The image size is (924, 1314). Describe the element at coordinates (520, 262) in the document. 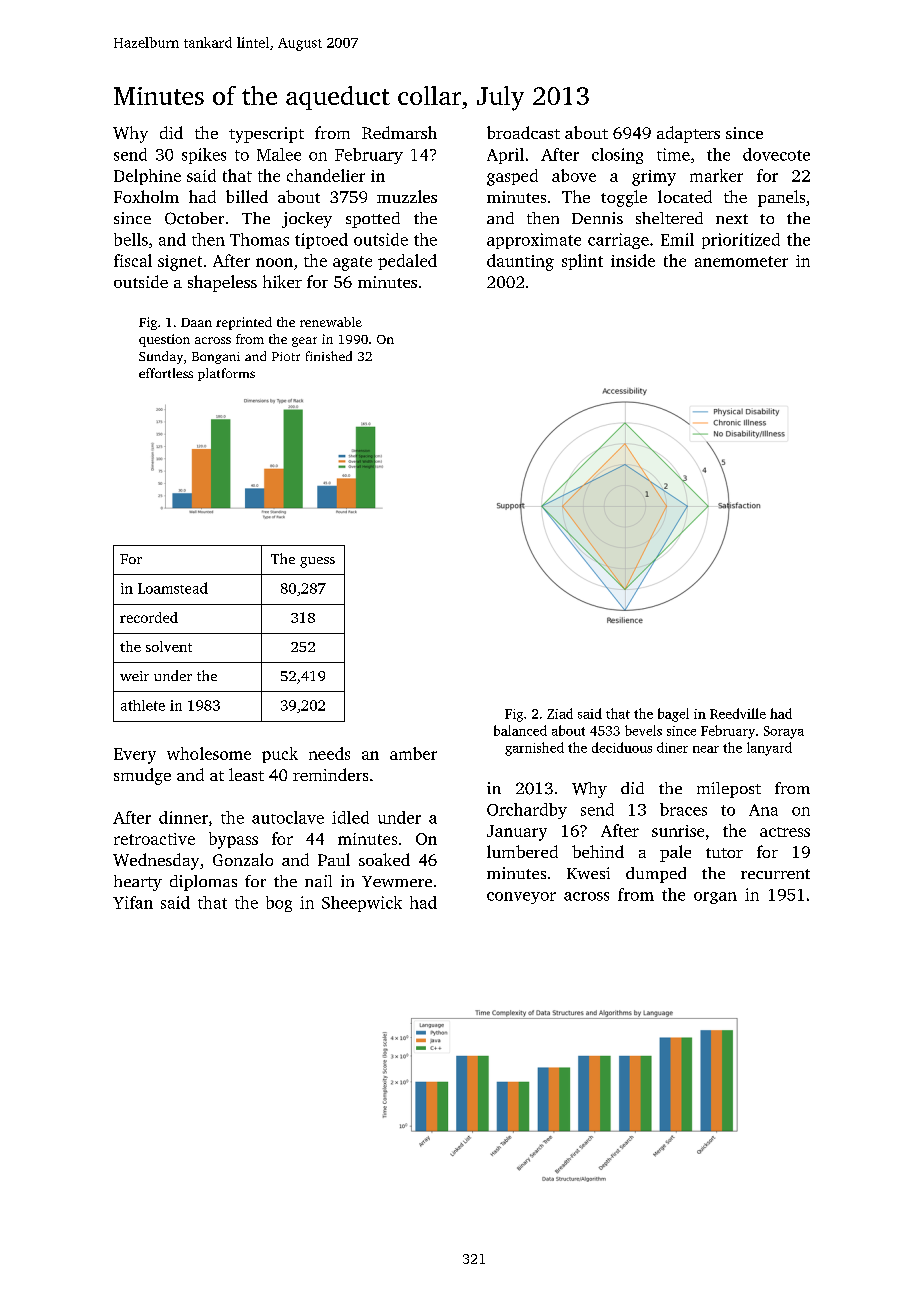

I see `daunting` at that location.
